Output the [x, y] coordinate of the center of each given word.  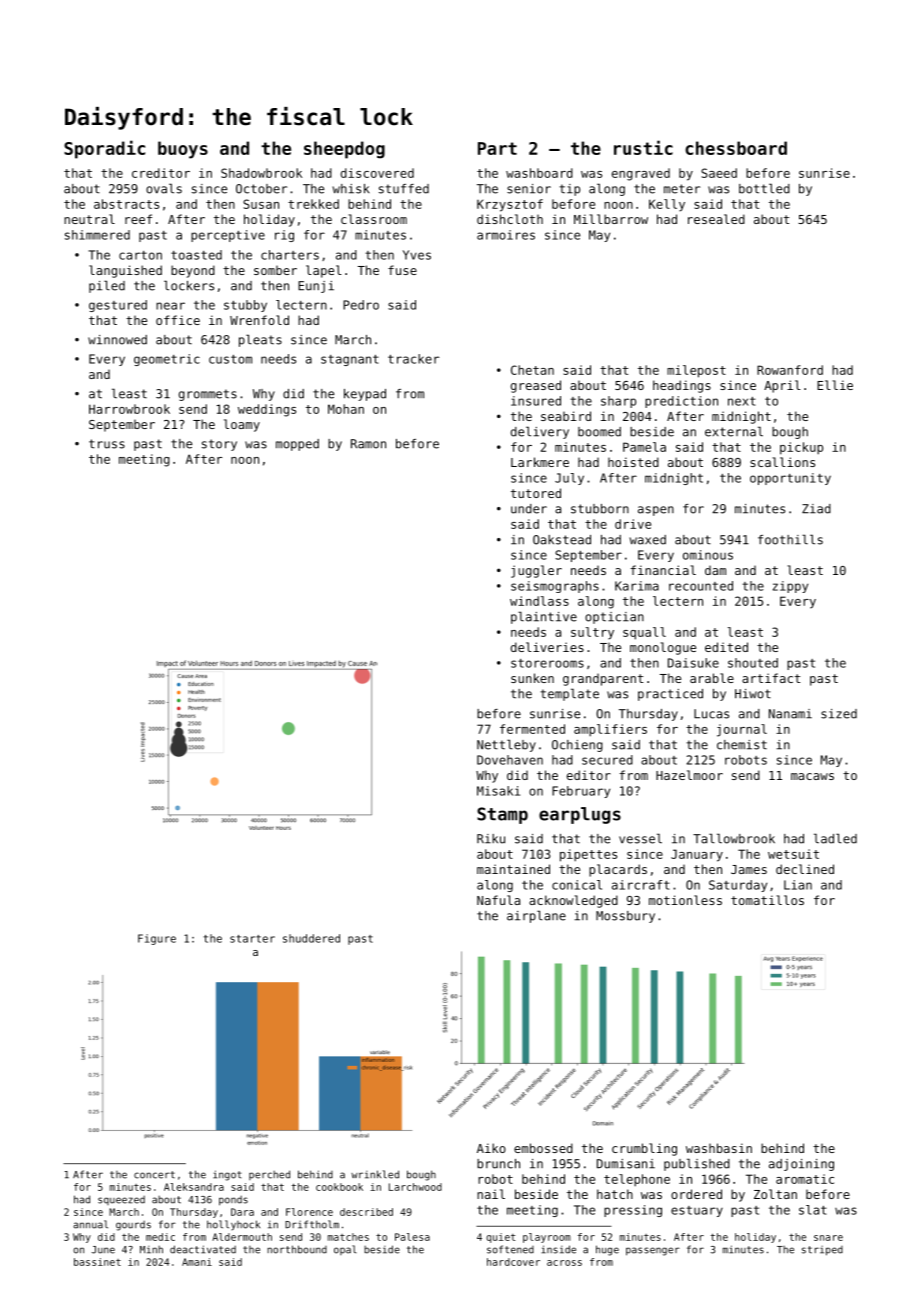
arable [712, 678]
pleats [260, 340]
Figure [157, 939]
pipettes [588, 855]
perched [269, 1175]
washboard [539, 173]
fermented [532, 729]
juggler [536, 571]
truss [107, 444]
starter [252, 939]
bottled [764, 188]
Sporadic [104, 149]
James [749, 869]
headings [682, 386]
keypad [365, 395]
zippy [790, 587]
